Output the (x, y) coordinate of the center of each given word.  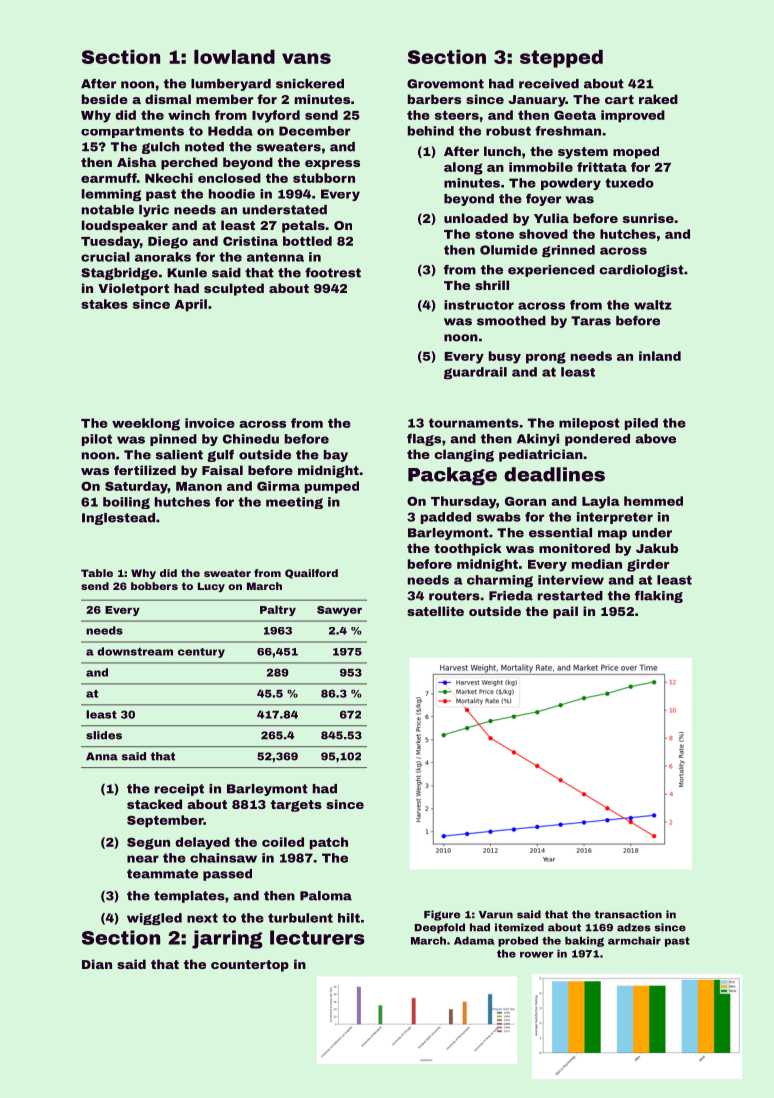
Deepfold (440, 928)
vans (306, 58)
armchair (634, 940)
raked (658, 99)
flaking (659, 597)
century (201, 653)
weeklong (146, 424)
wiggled (154, 919)
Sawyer (339, 611)
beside (105, 99)
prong (546, 358)
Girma (278, 486)
